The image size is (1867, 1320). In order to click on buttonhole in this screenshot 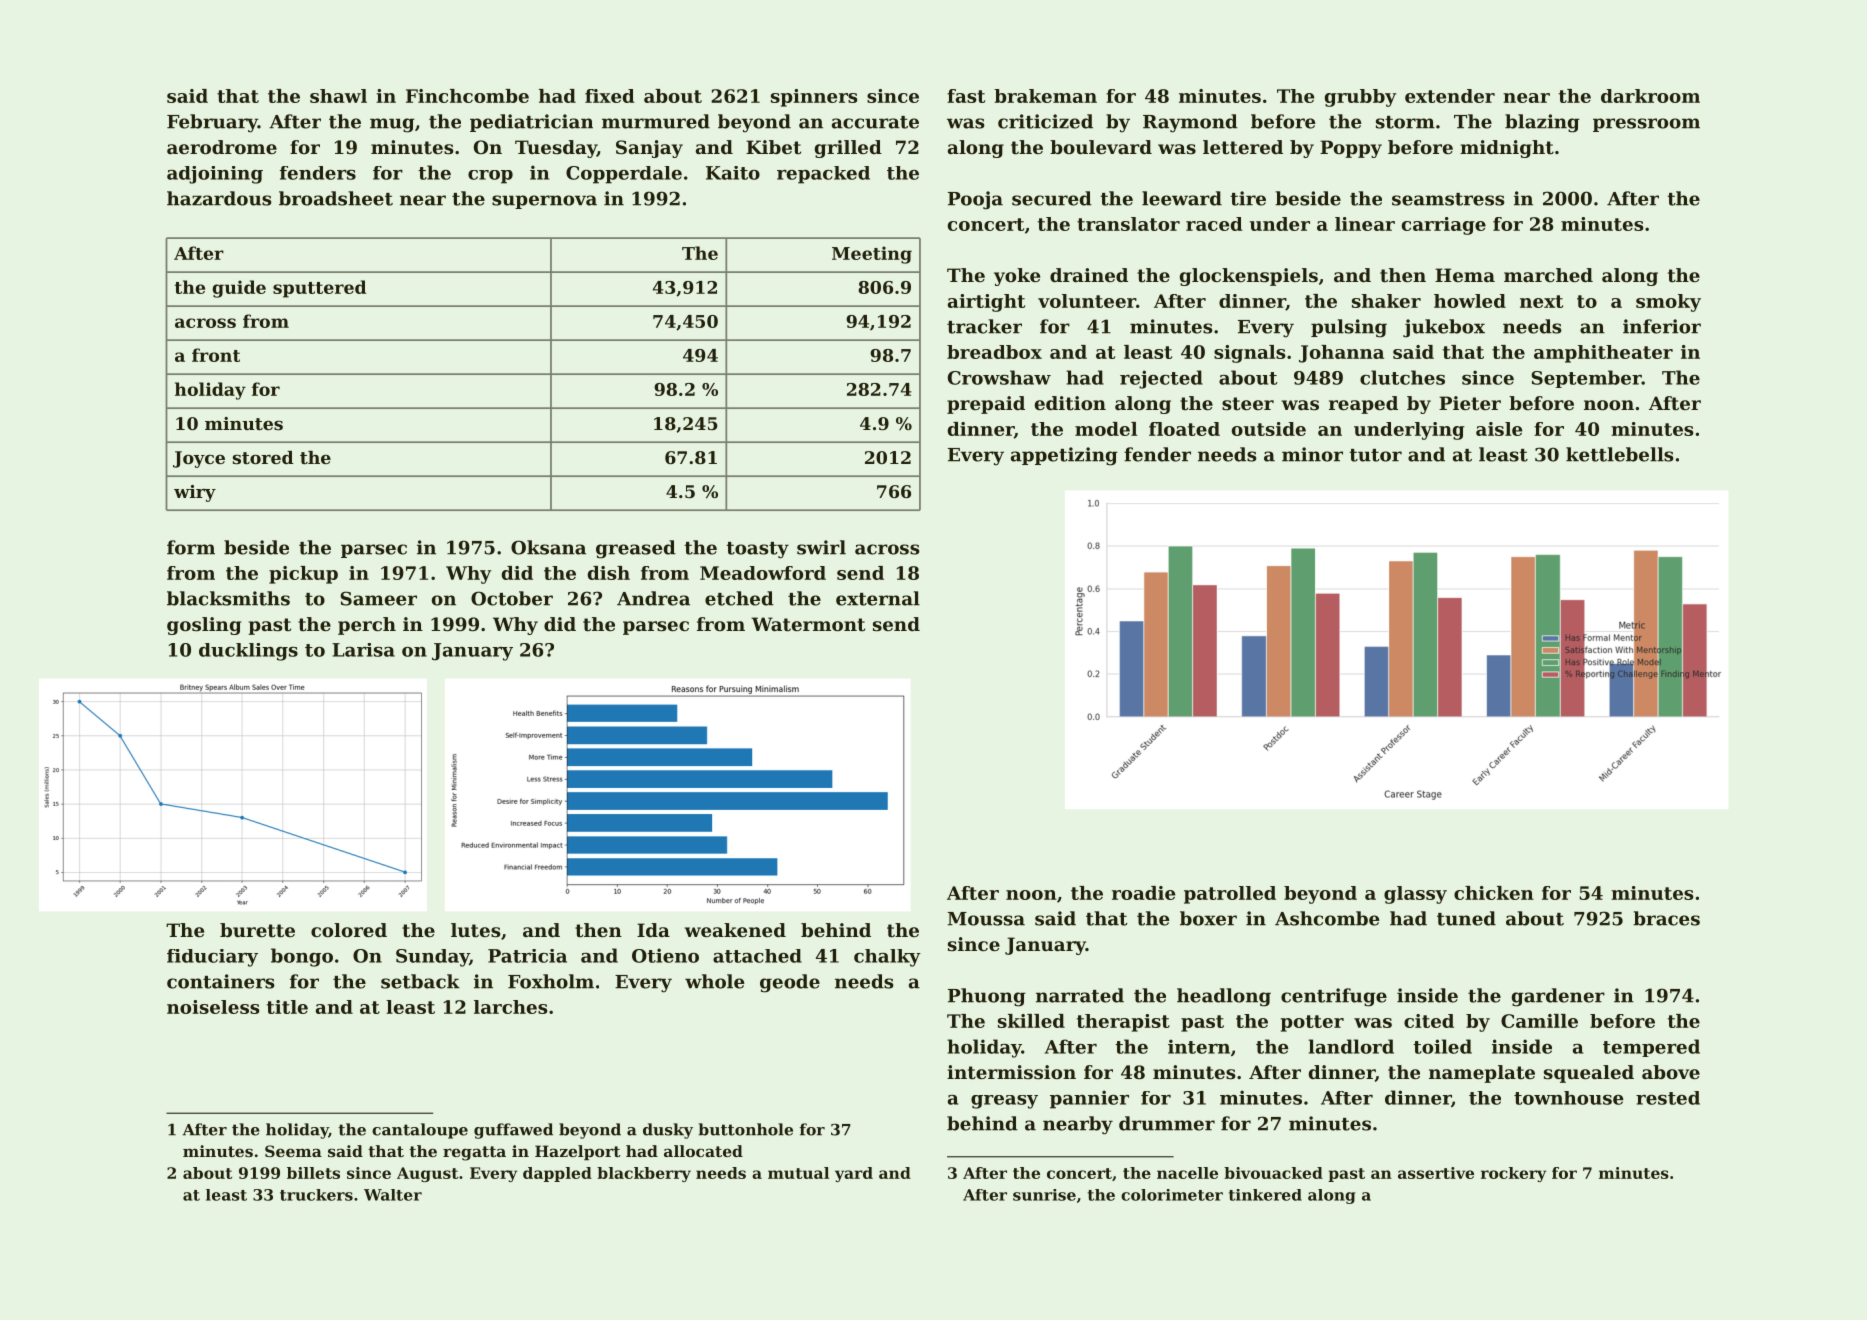, I will do `click(745, 1129)`.
